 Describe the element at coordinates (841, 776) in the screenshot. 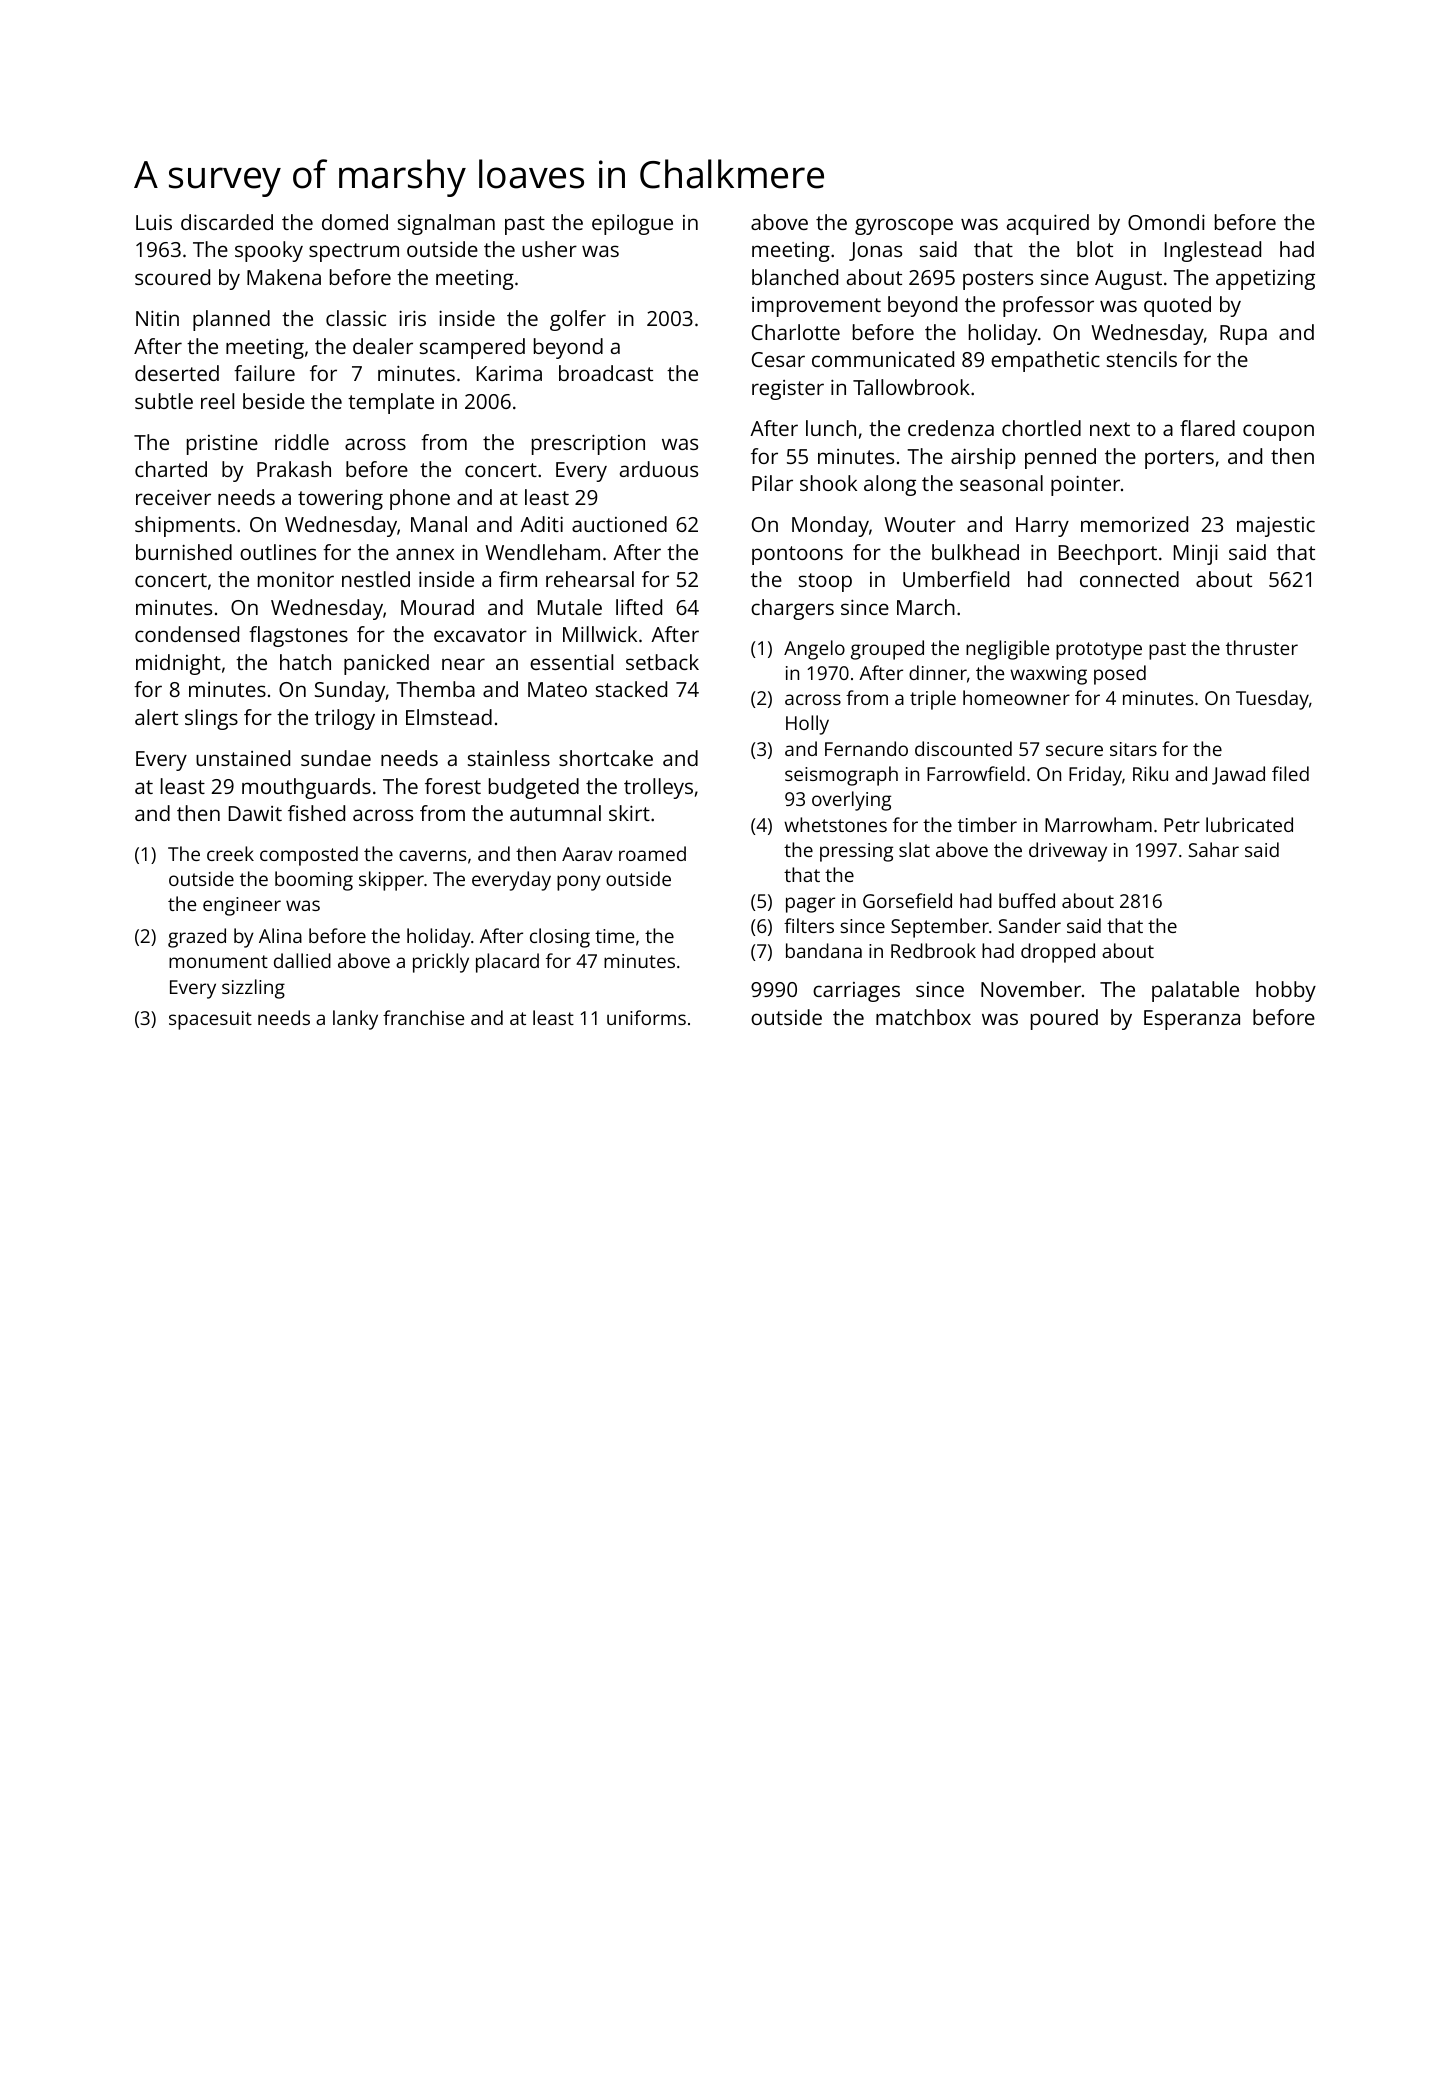

I see `seismograph` at that location.
